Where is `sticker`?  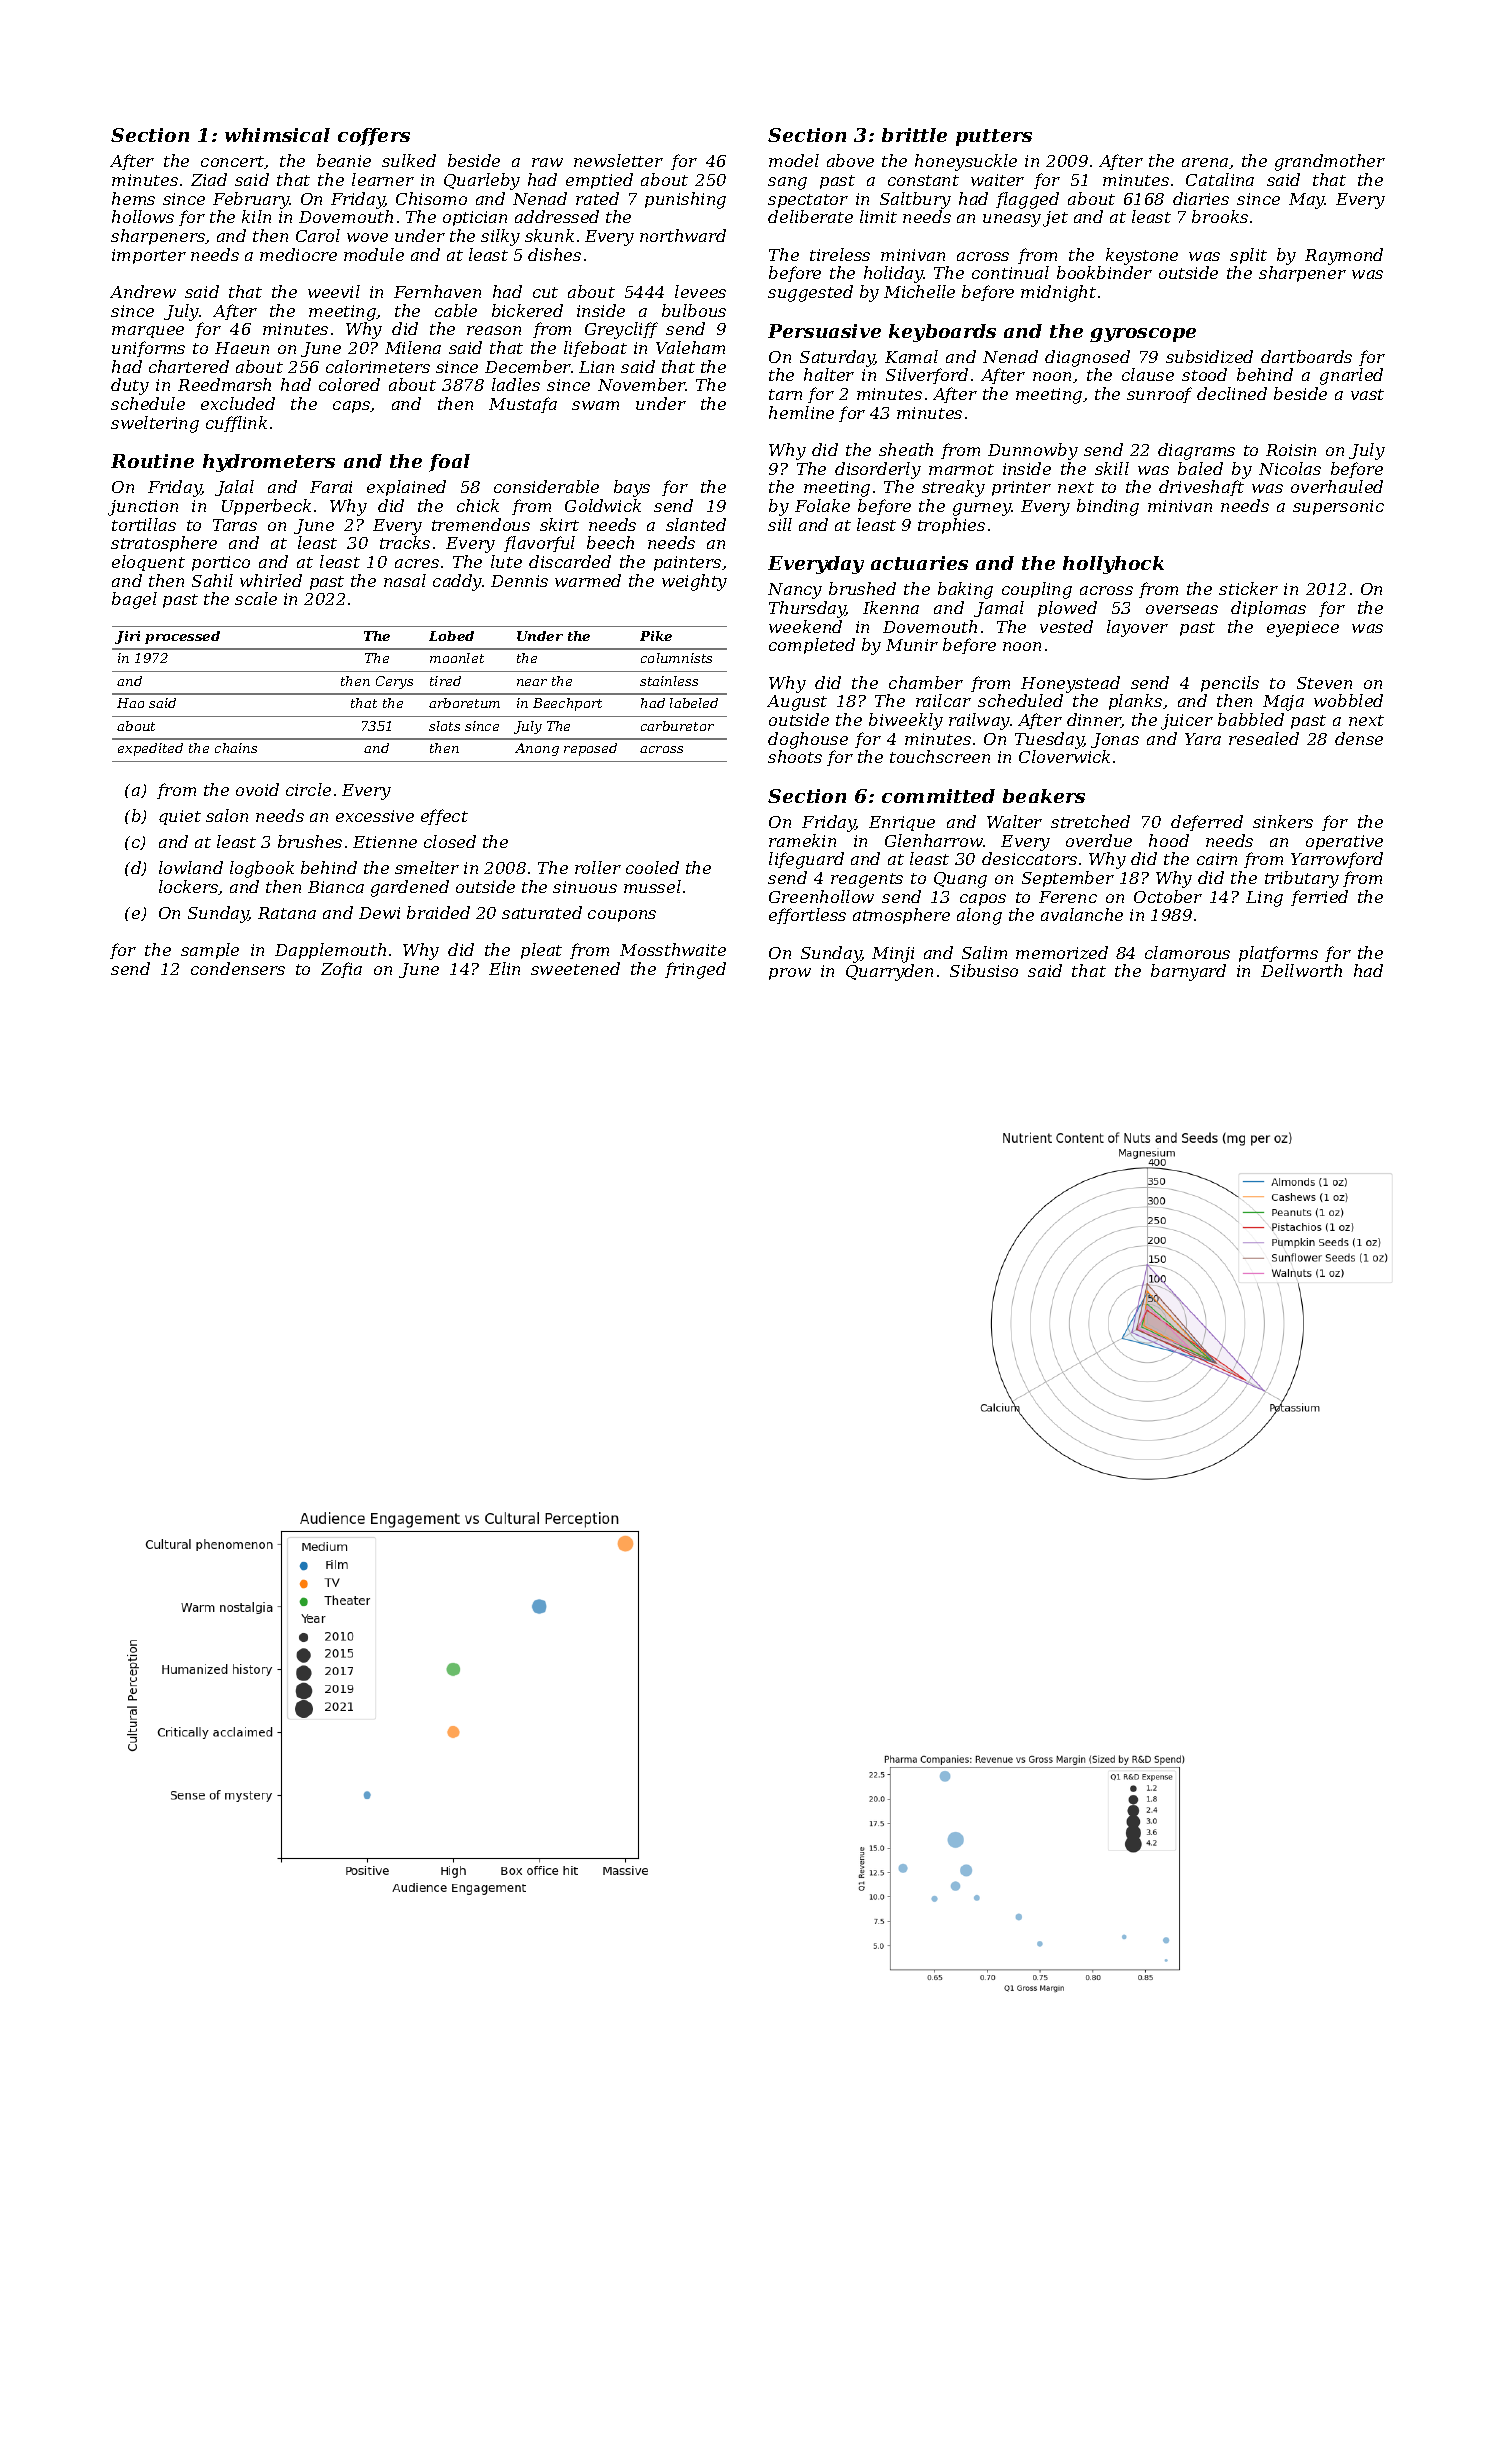
sticker is located at coordinates (1248, 588).
